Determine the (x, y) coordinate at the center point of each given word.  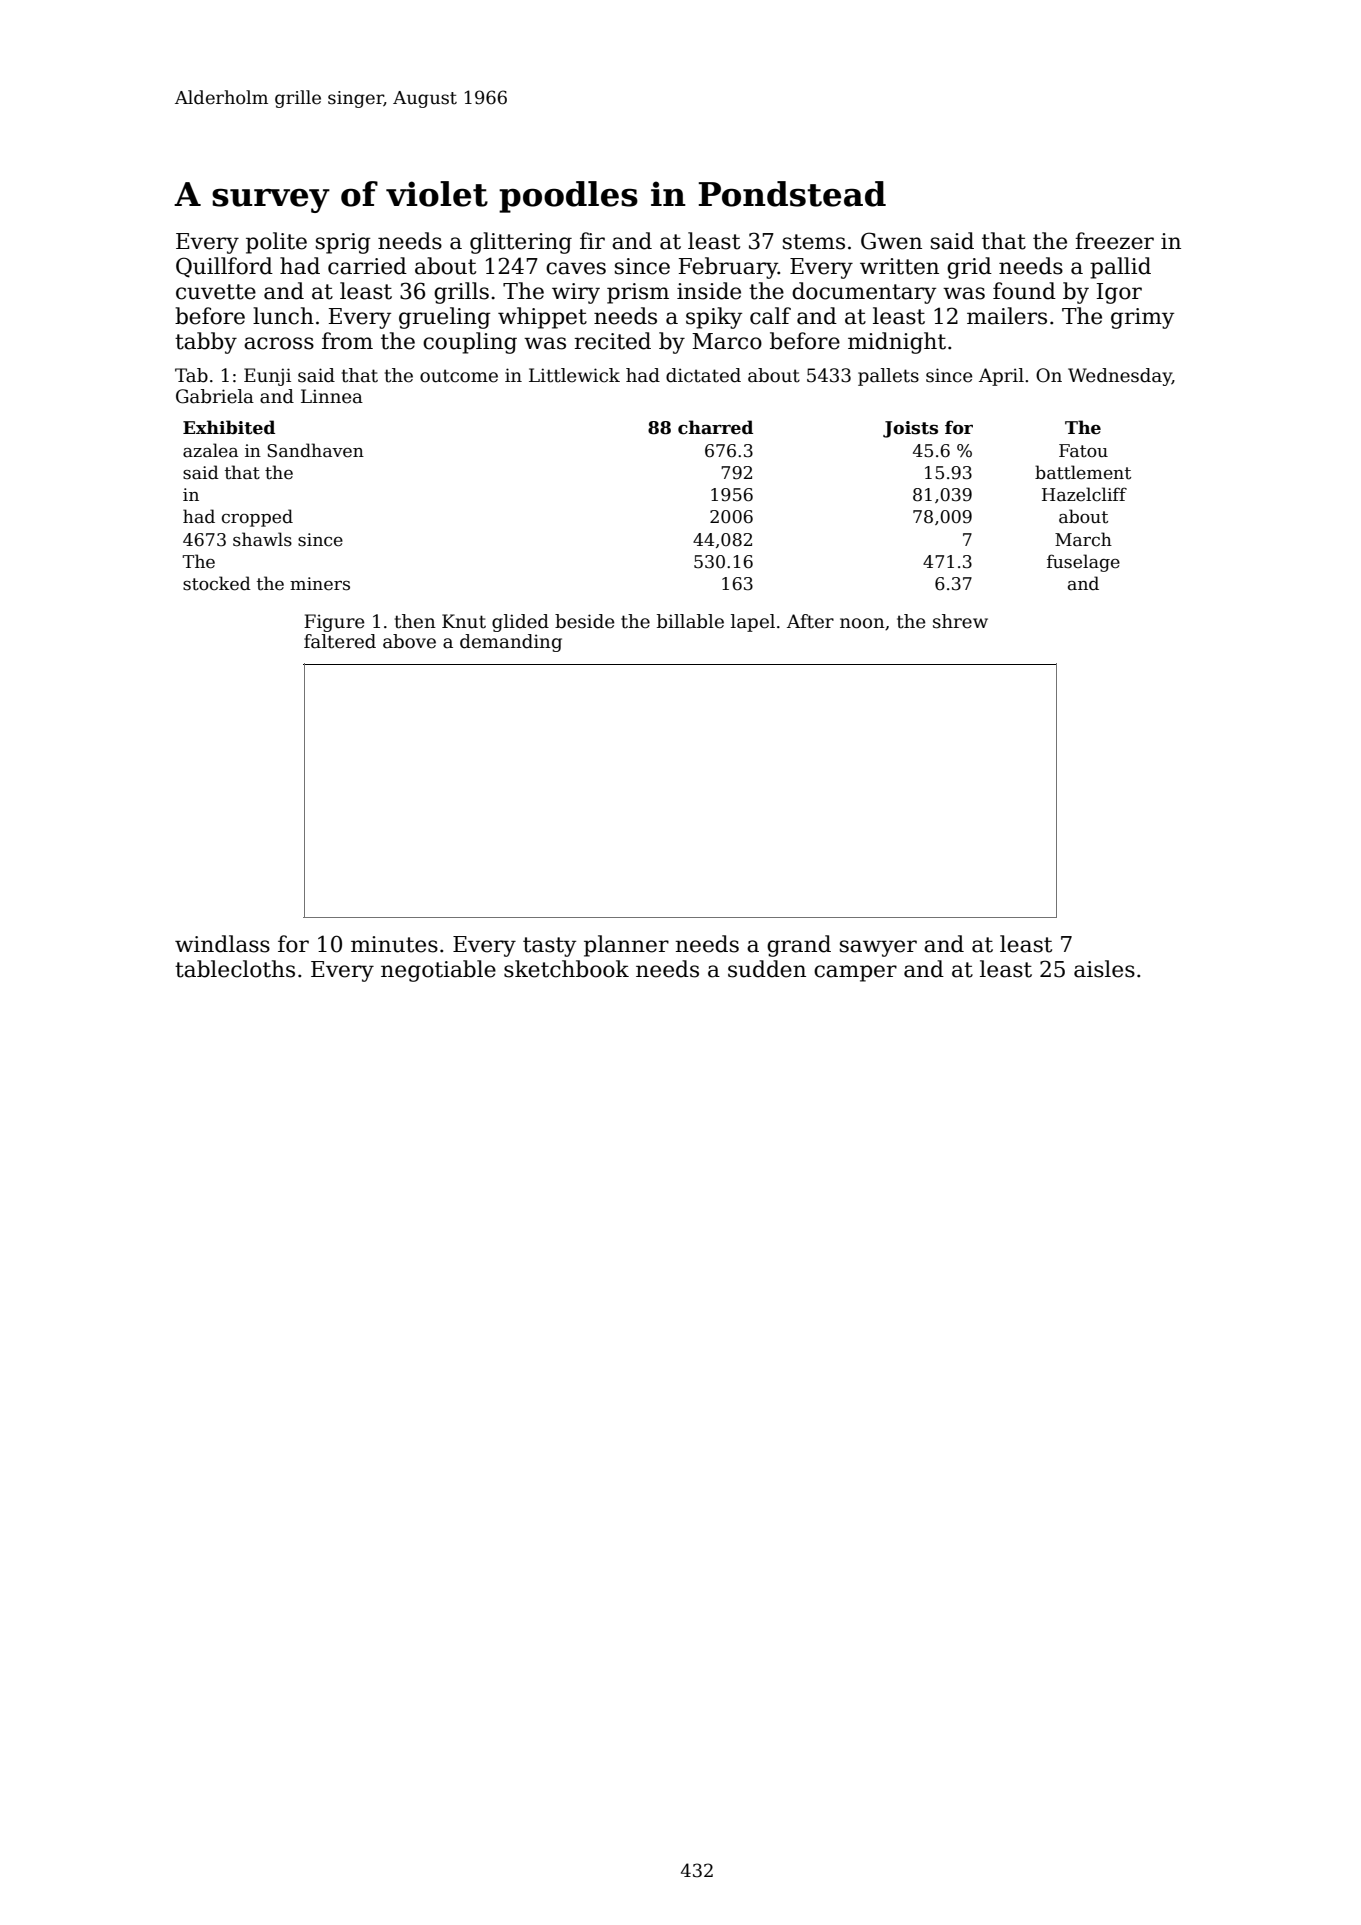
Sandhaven (315, 450)
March (1083, 539)
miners (320, 584)
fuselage (1083, 563)
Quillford (224, 267)
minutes (394, 944)
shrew (960, 621)
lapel (753, 623)
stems (814, 242)
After (810, 621)
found (1024, 291)
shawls (262, 539)
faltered (340, 641)
